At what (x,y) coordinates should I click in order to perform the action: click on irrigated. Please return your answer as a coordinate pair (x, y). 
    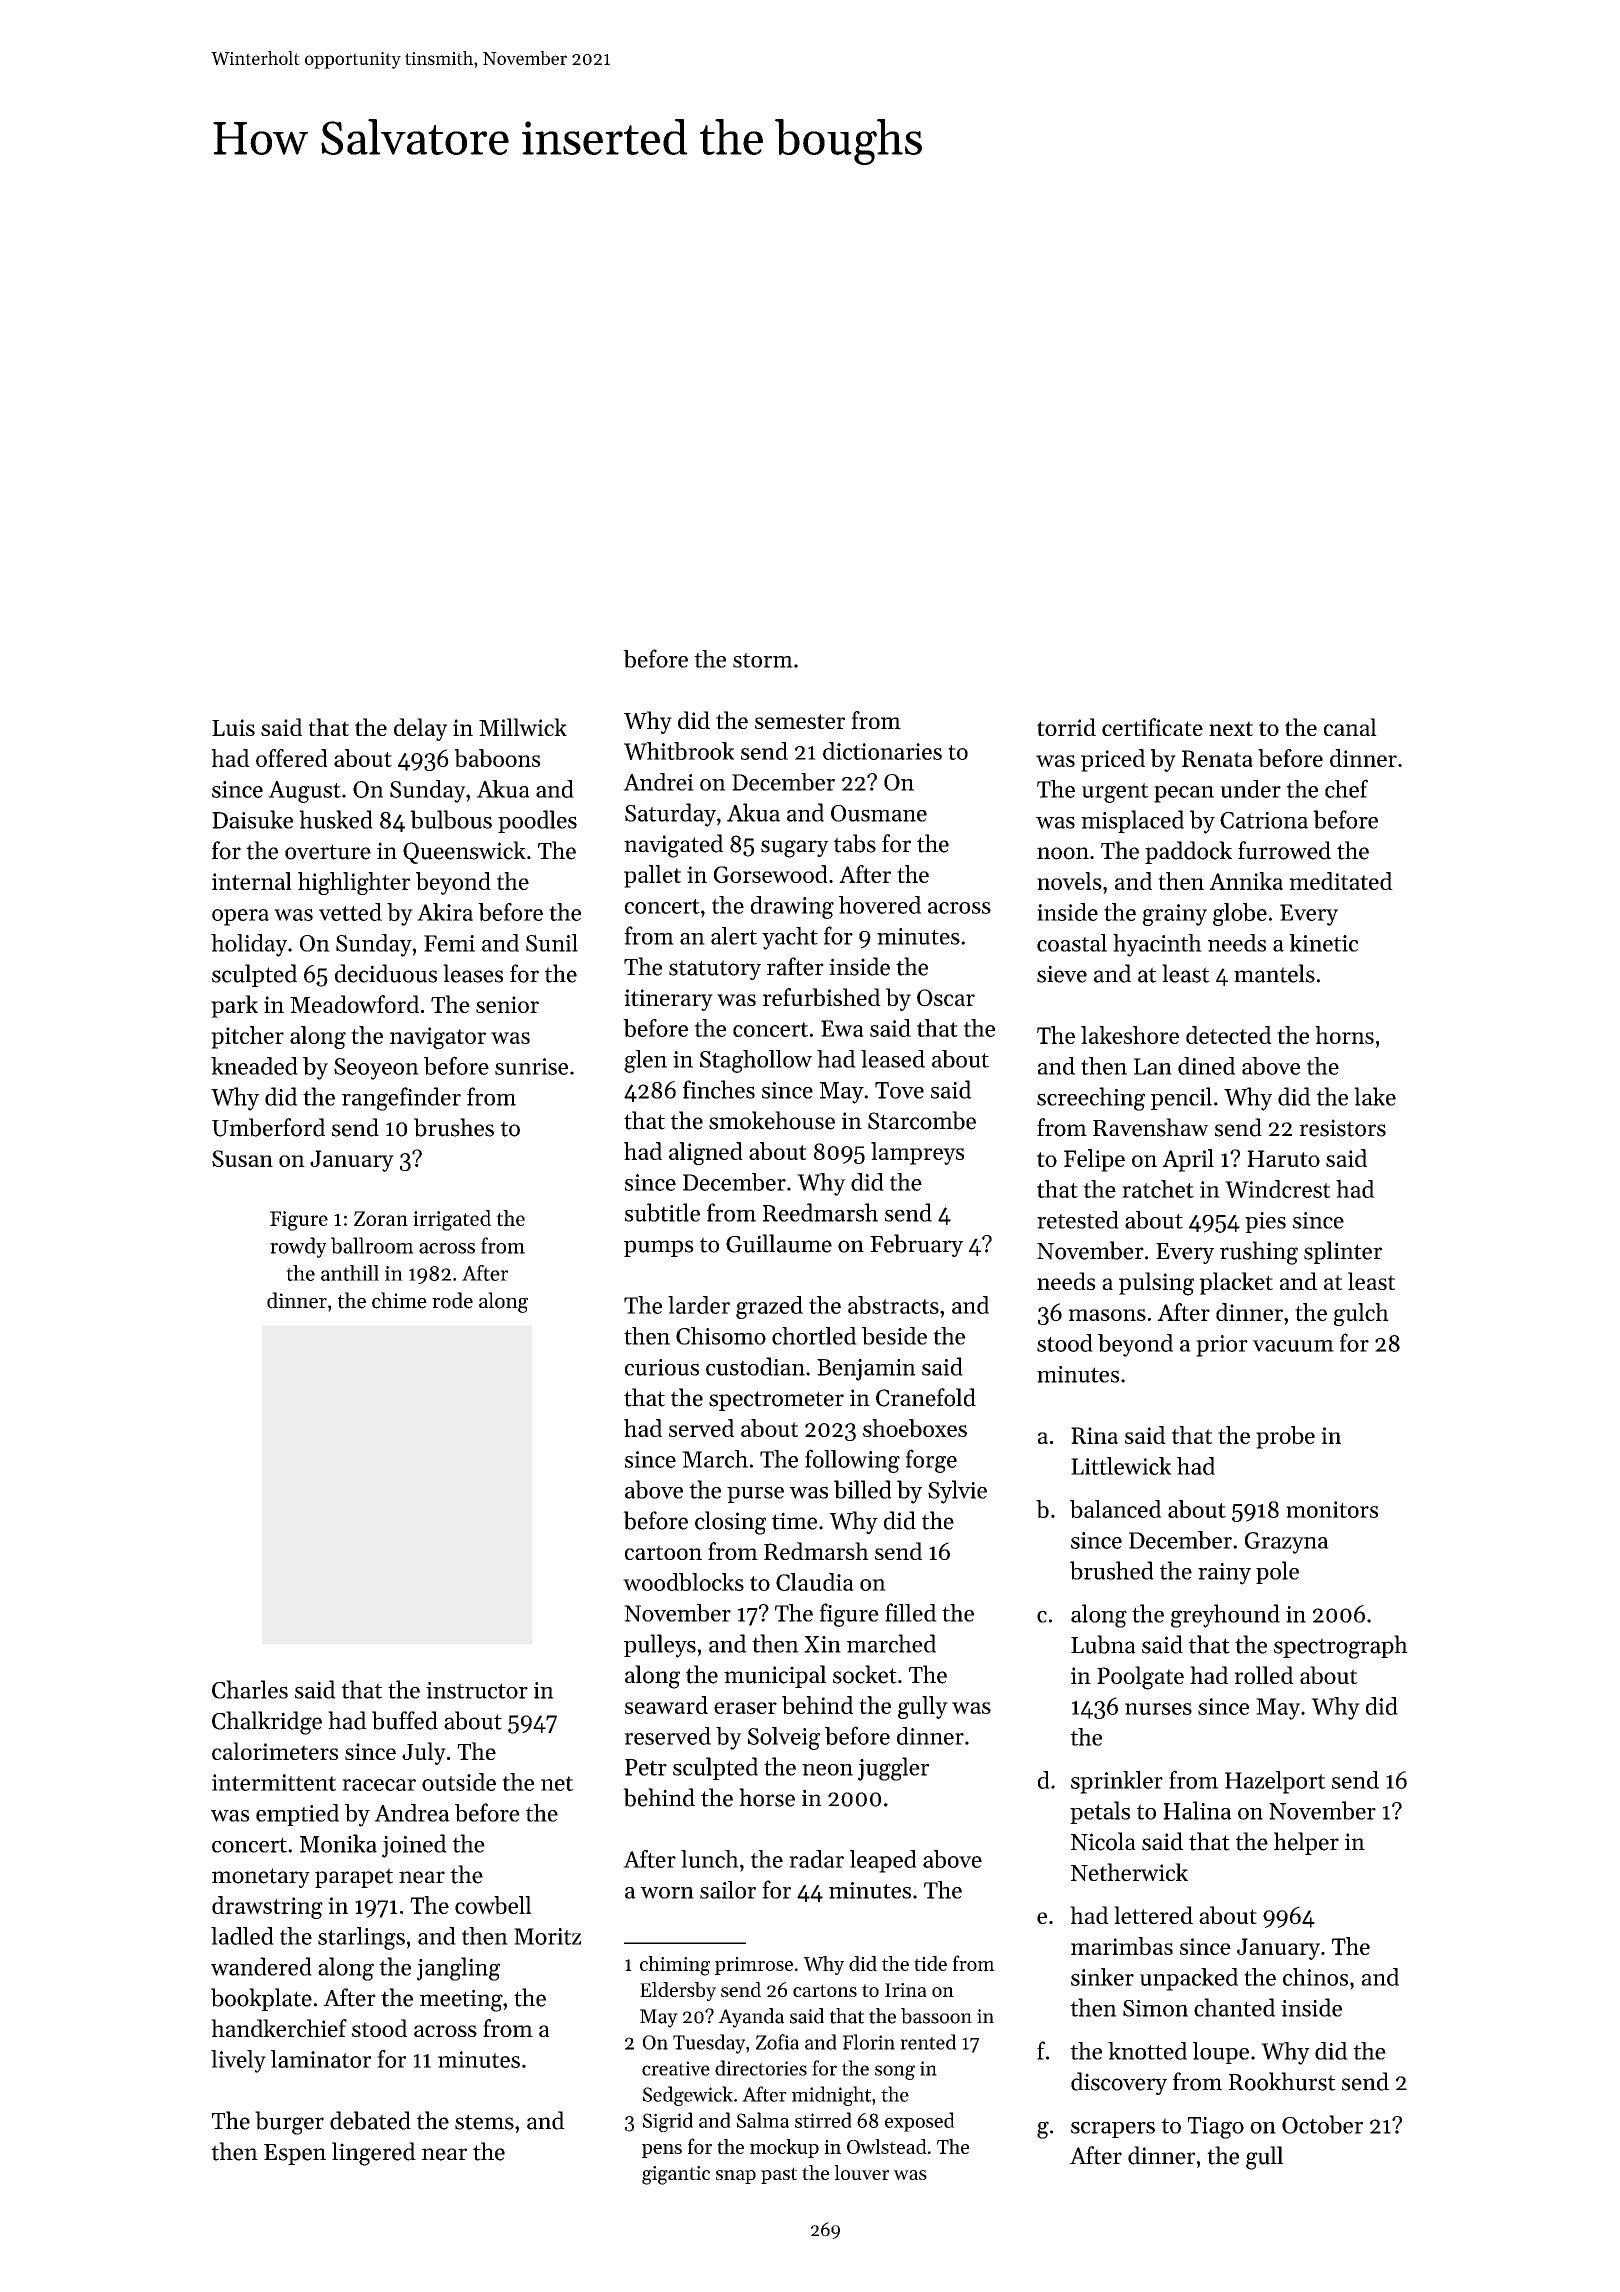
    Looking at the image, I should click on (452, 1220).
